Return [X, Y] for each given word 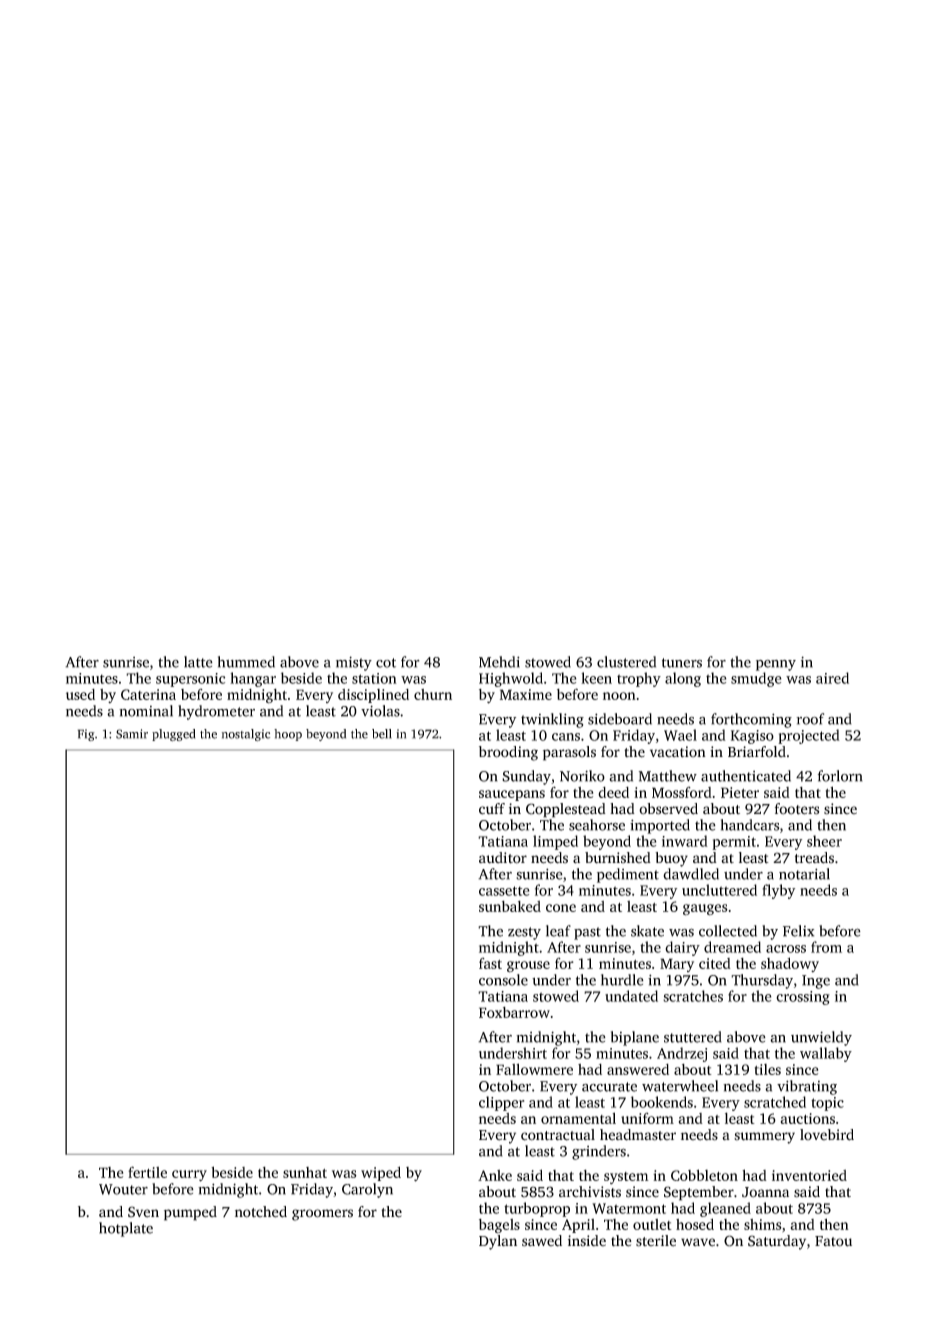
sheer [824, 841]
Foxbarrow [514, 1012]
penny [776, 665]
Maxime [526, 694]
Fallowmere [534, 1069]
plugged [173, 735]
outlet [652, 1224]
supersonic [190, 680]
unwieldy [821, 1038]
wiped [381, 1173]
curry [189, 1176]
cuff [492, 809]
